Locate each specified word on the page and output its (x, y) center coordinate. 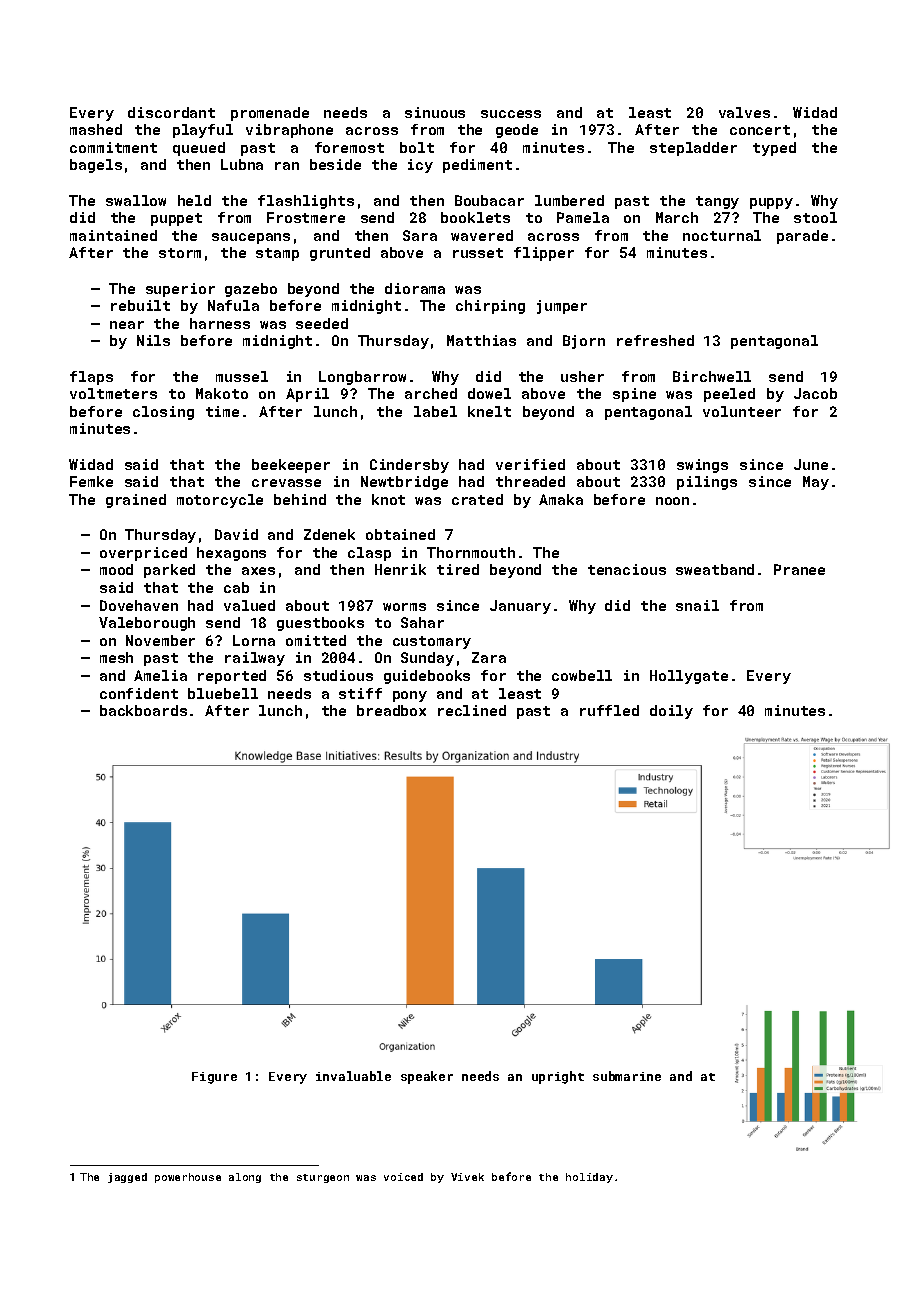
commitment (113, 147)
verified (530, 464)
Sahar (422, 622)
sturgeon (323, 1178)
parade (802, 237)
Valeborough (147, 624)
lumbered (569, 200)
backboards (143, 710)
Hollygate (689, 677)
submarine (627, 1076)
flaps (91, 378)
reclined (472, 710)
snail (697, 605)
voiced (403, 1177)
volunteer (742, 411)
